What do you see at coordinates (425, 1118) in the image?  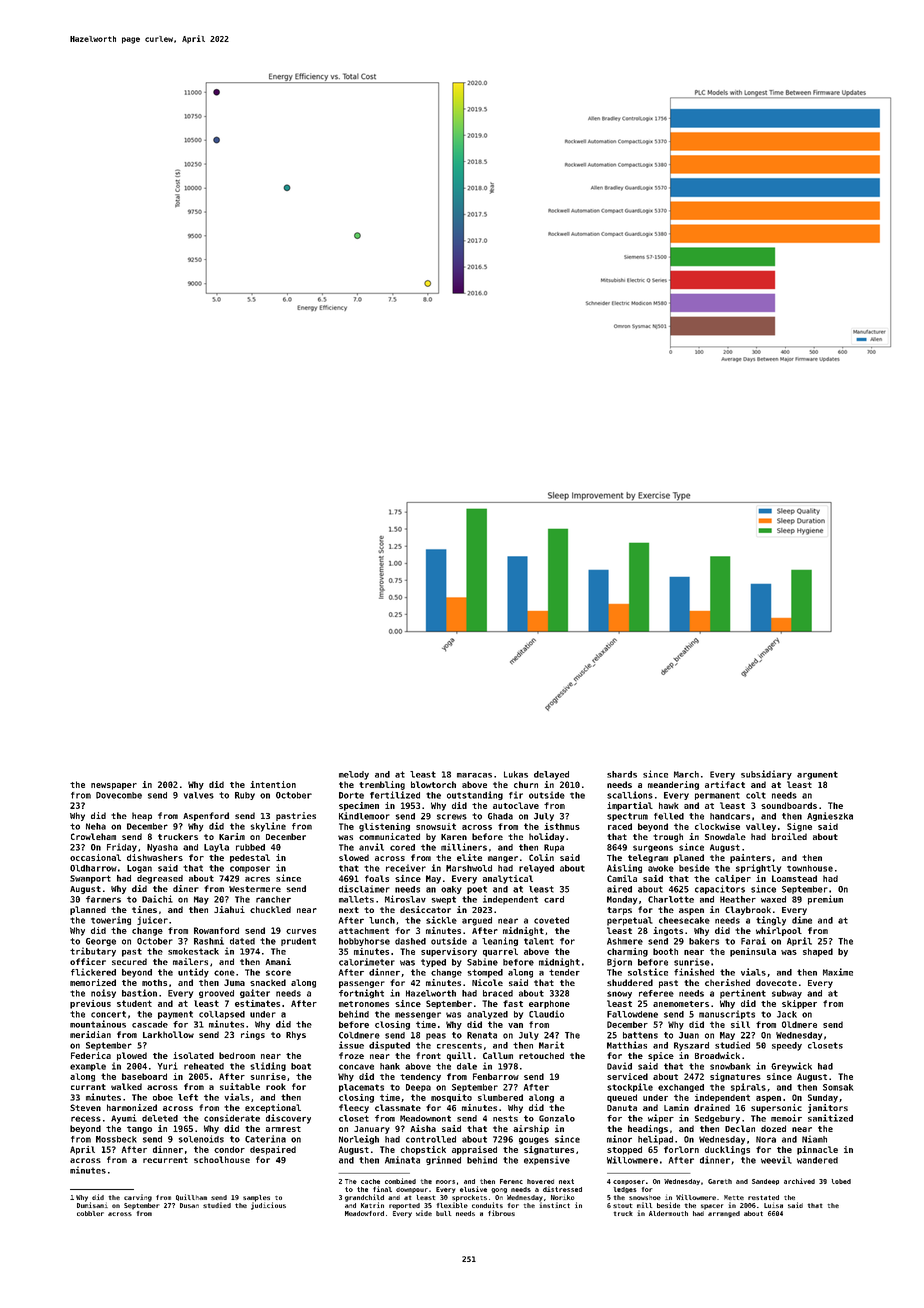 I see `Meadowmont` at bounding box center [425, 1118].
